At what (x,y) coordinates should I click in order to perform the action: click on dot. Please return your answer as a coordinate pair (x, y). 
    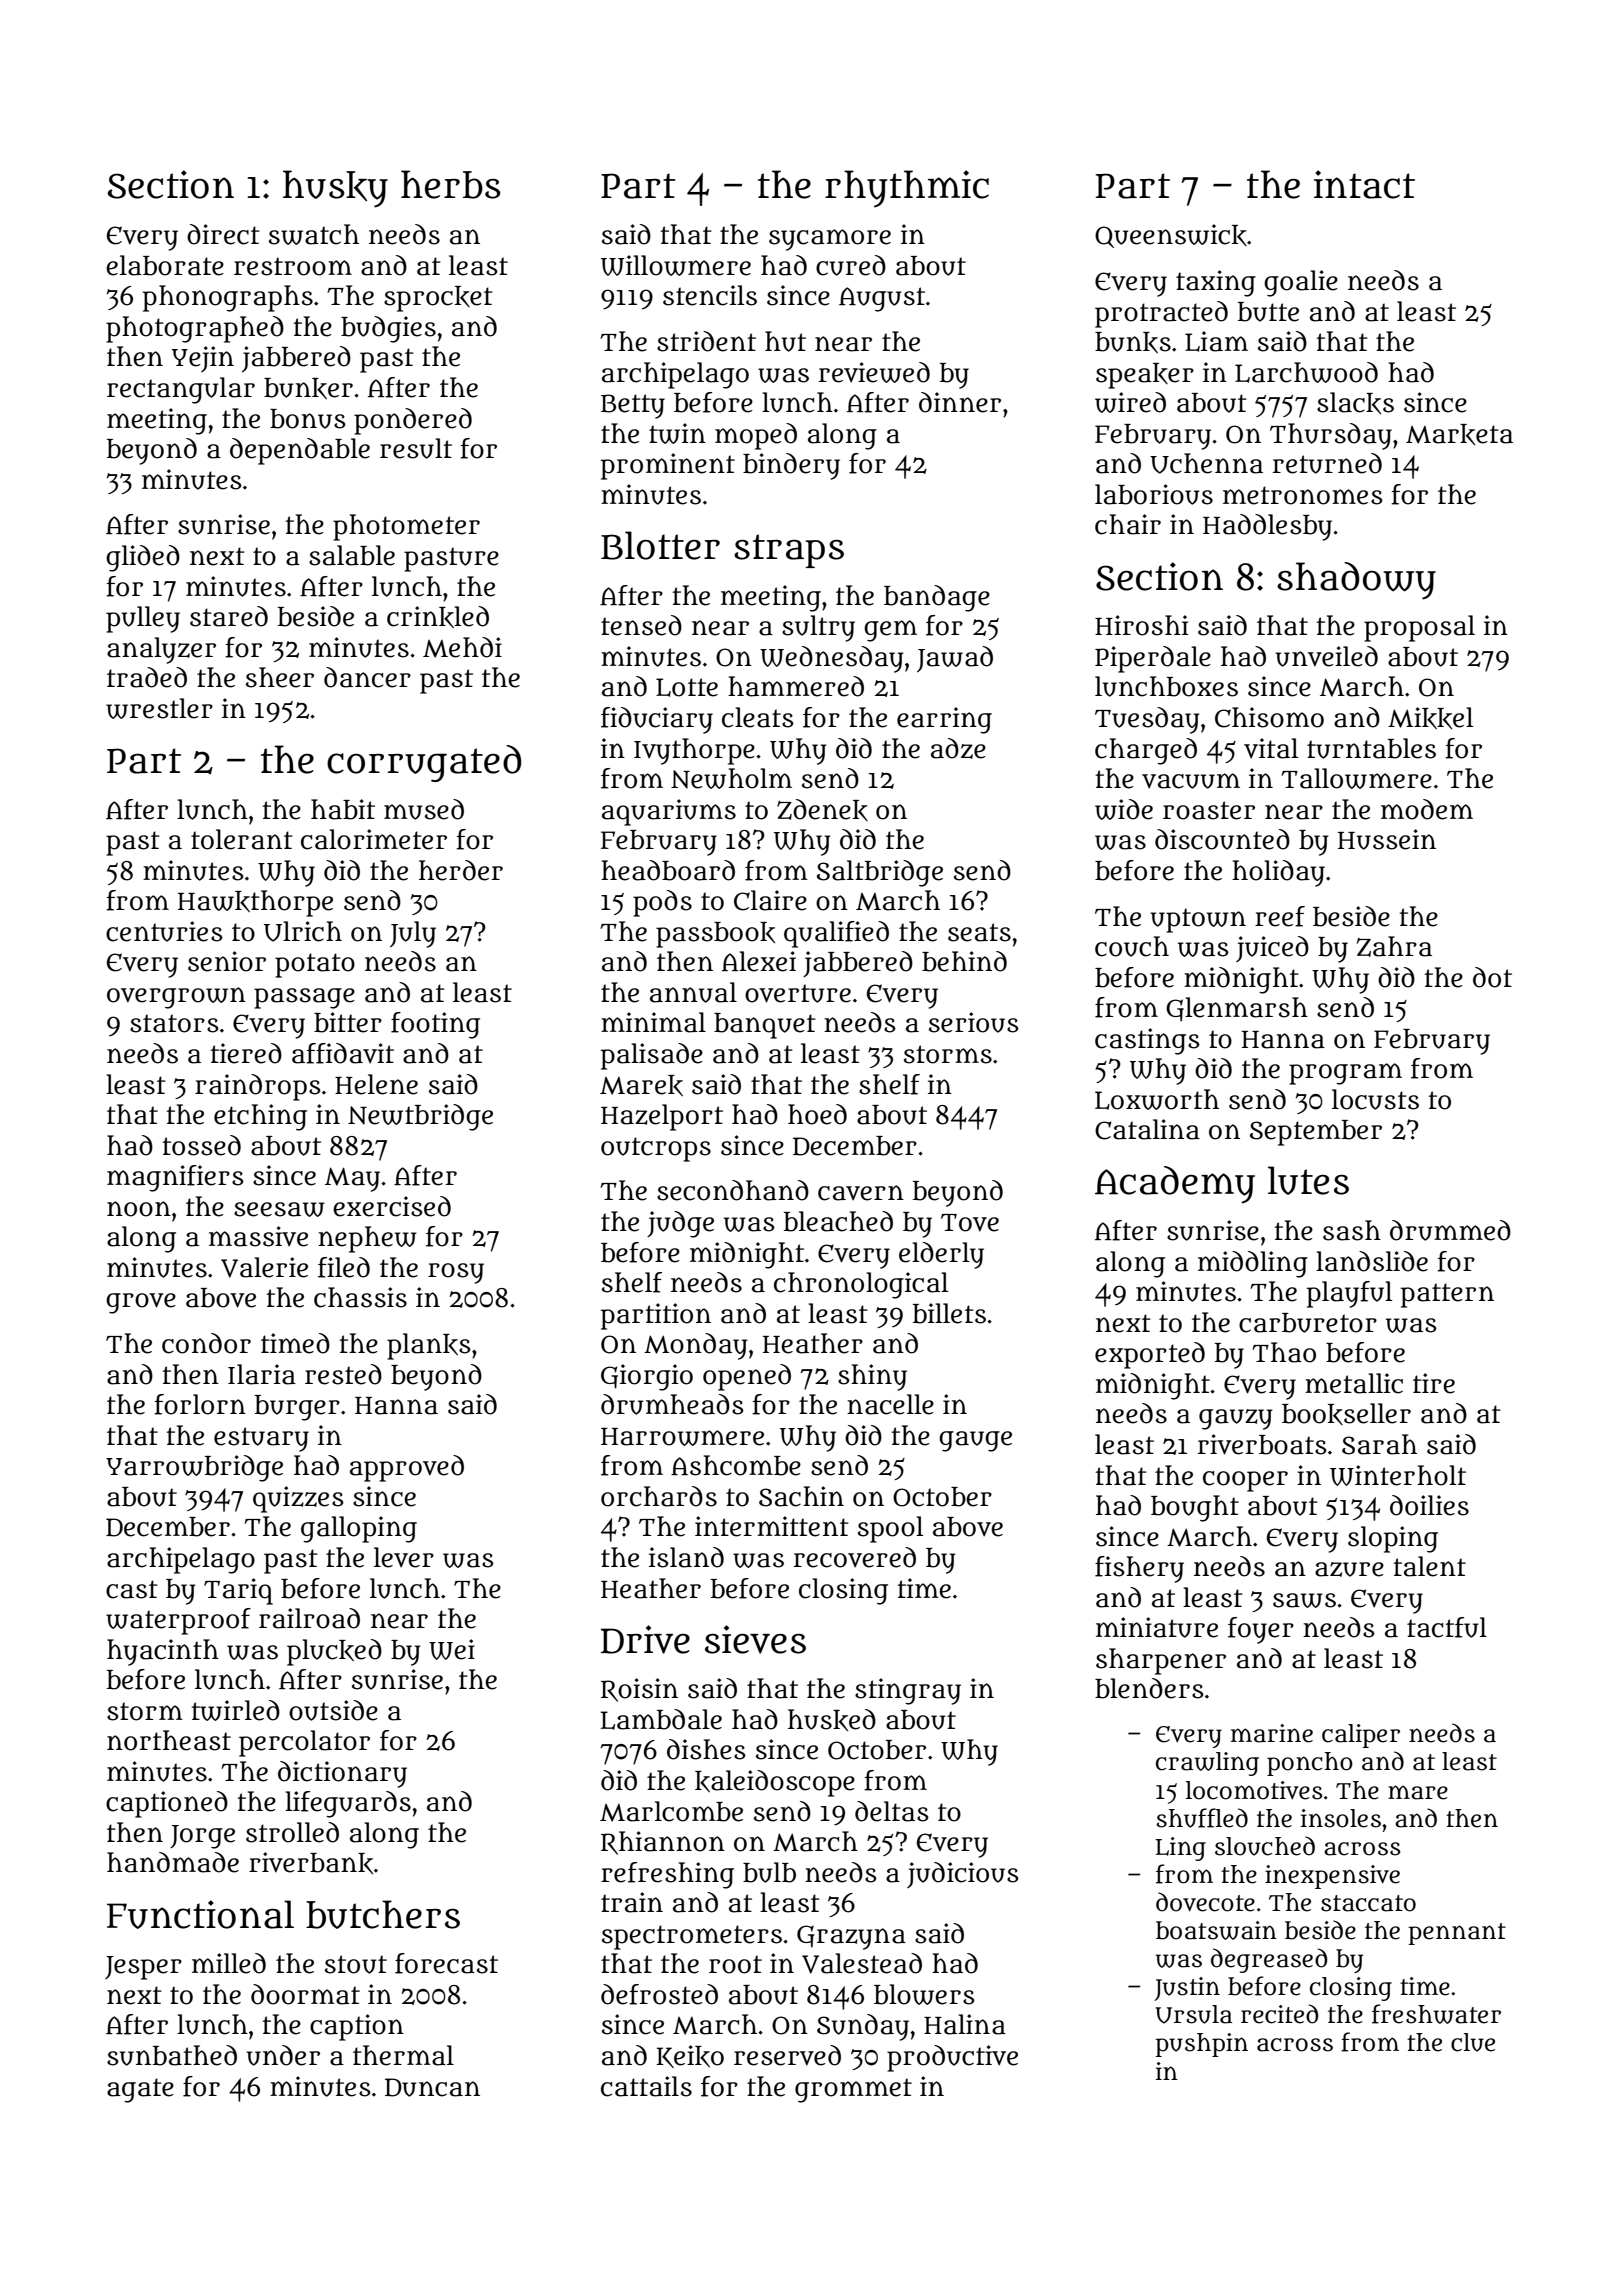
    Looking at the image, I should click on (1492, 977).
